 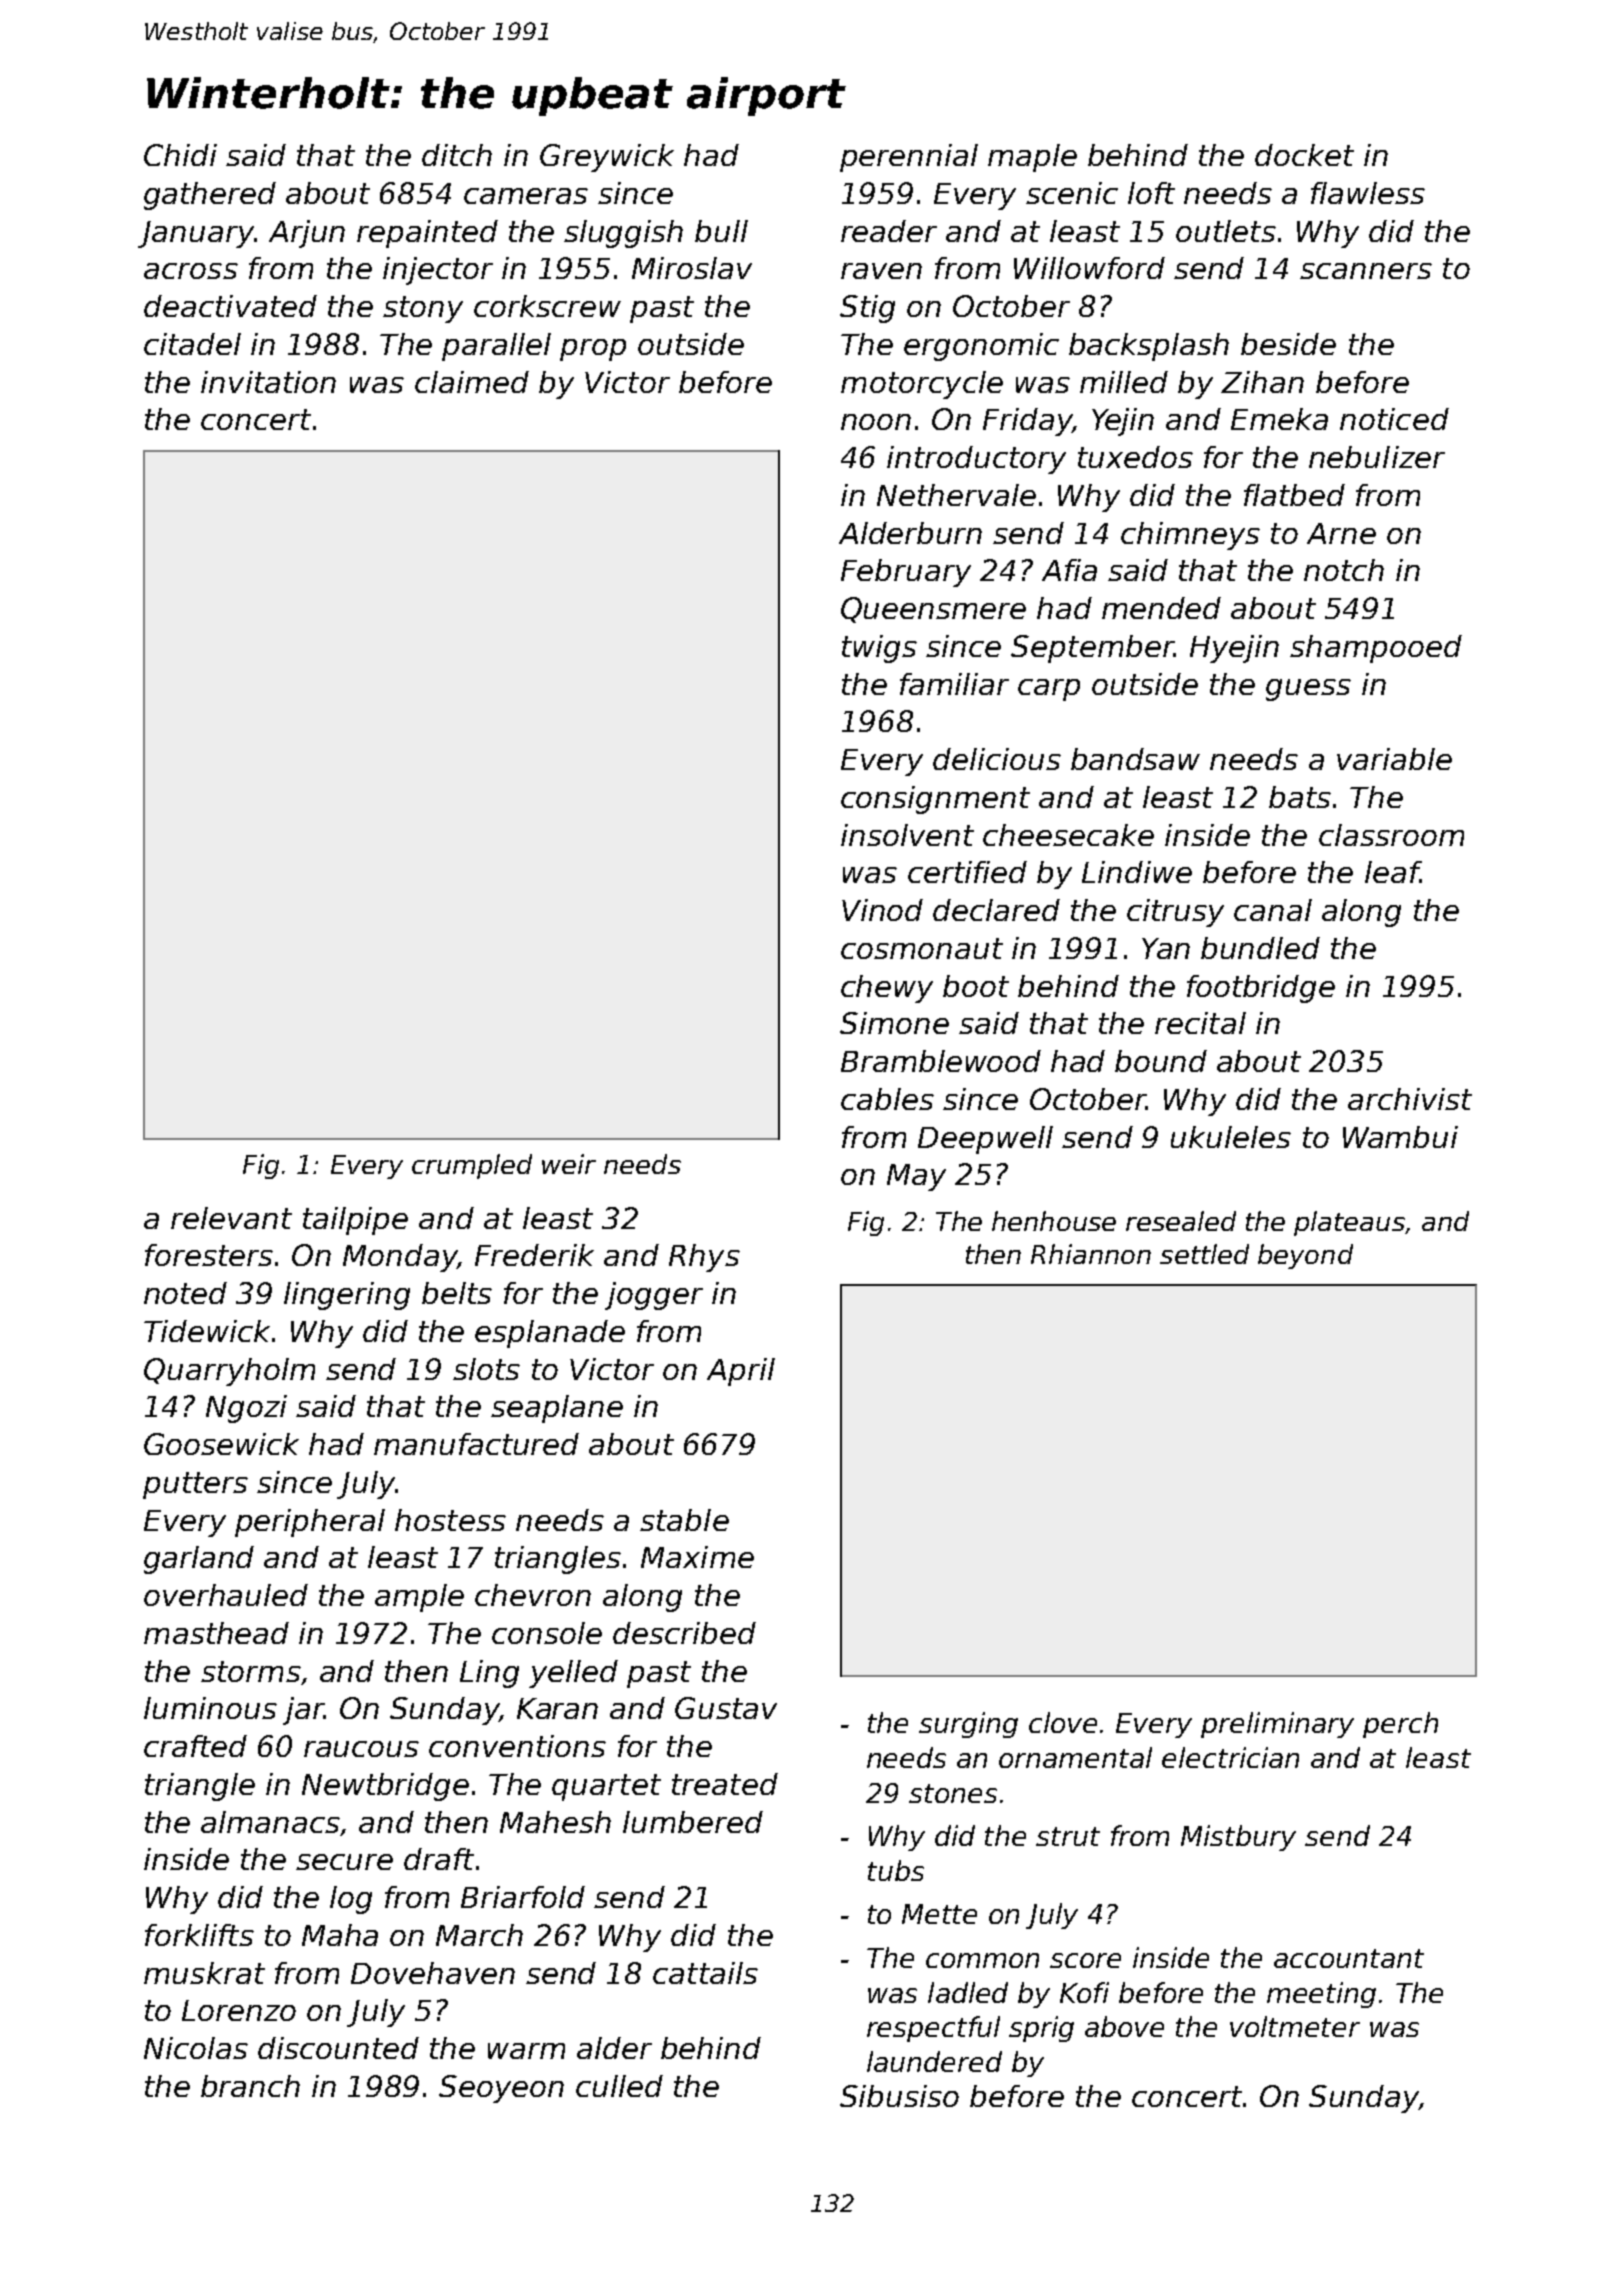 I want to click on Goosewick, so click(x=221, y=1444).
